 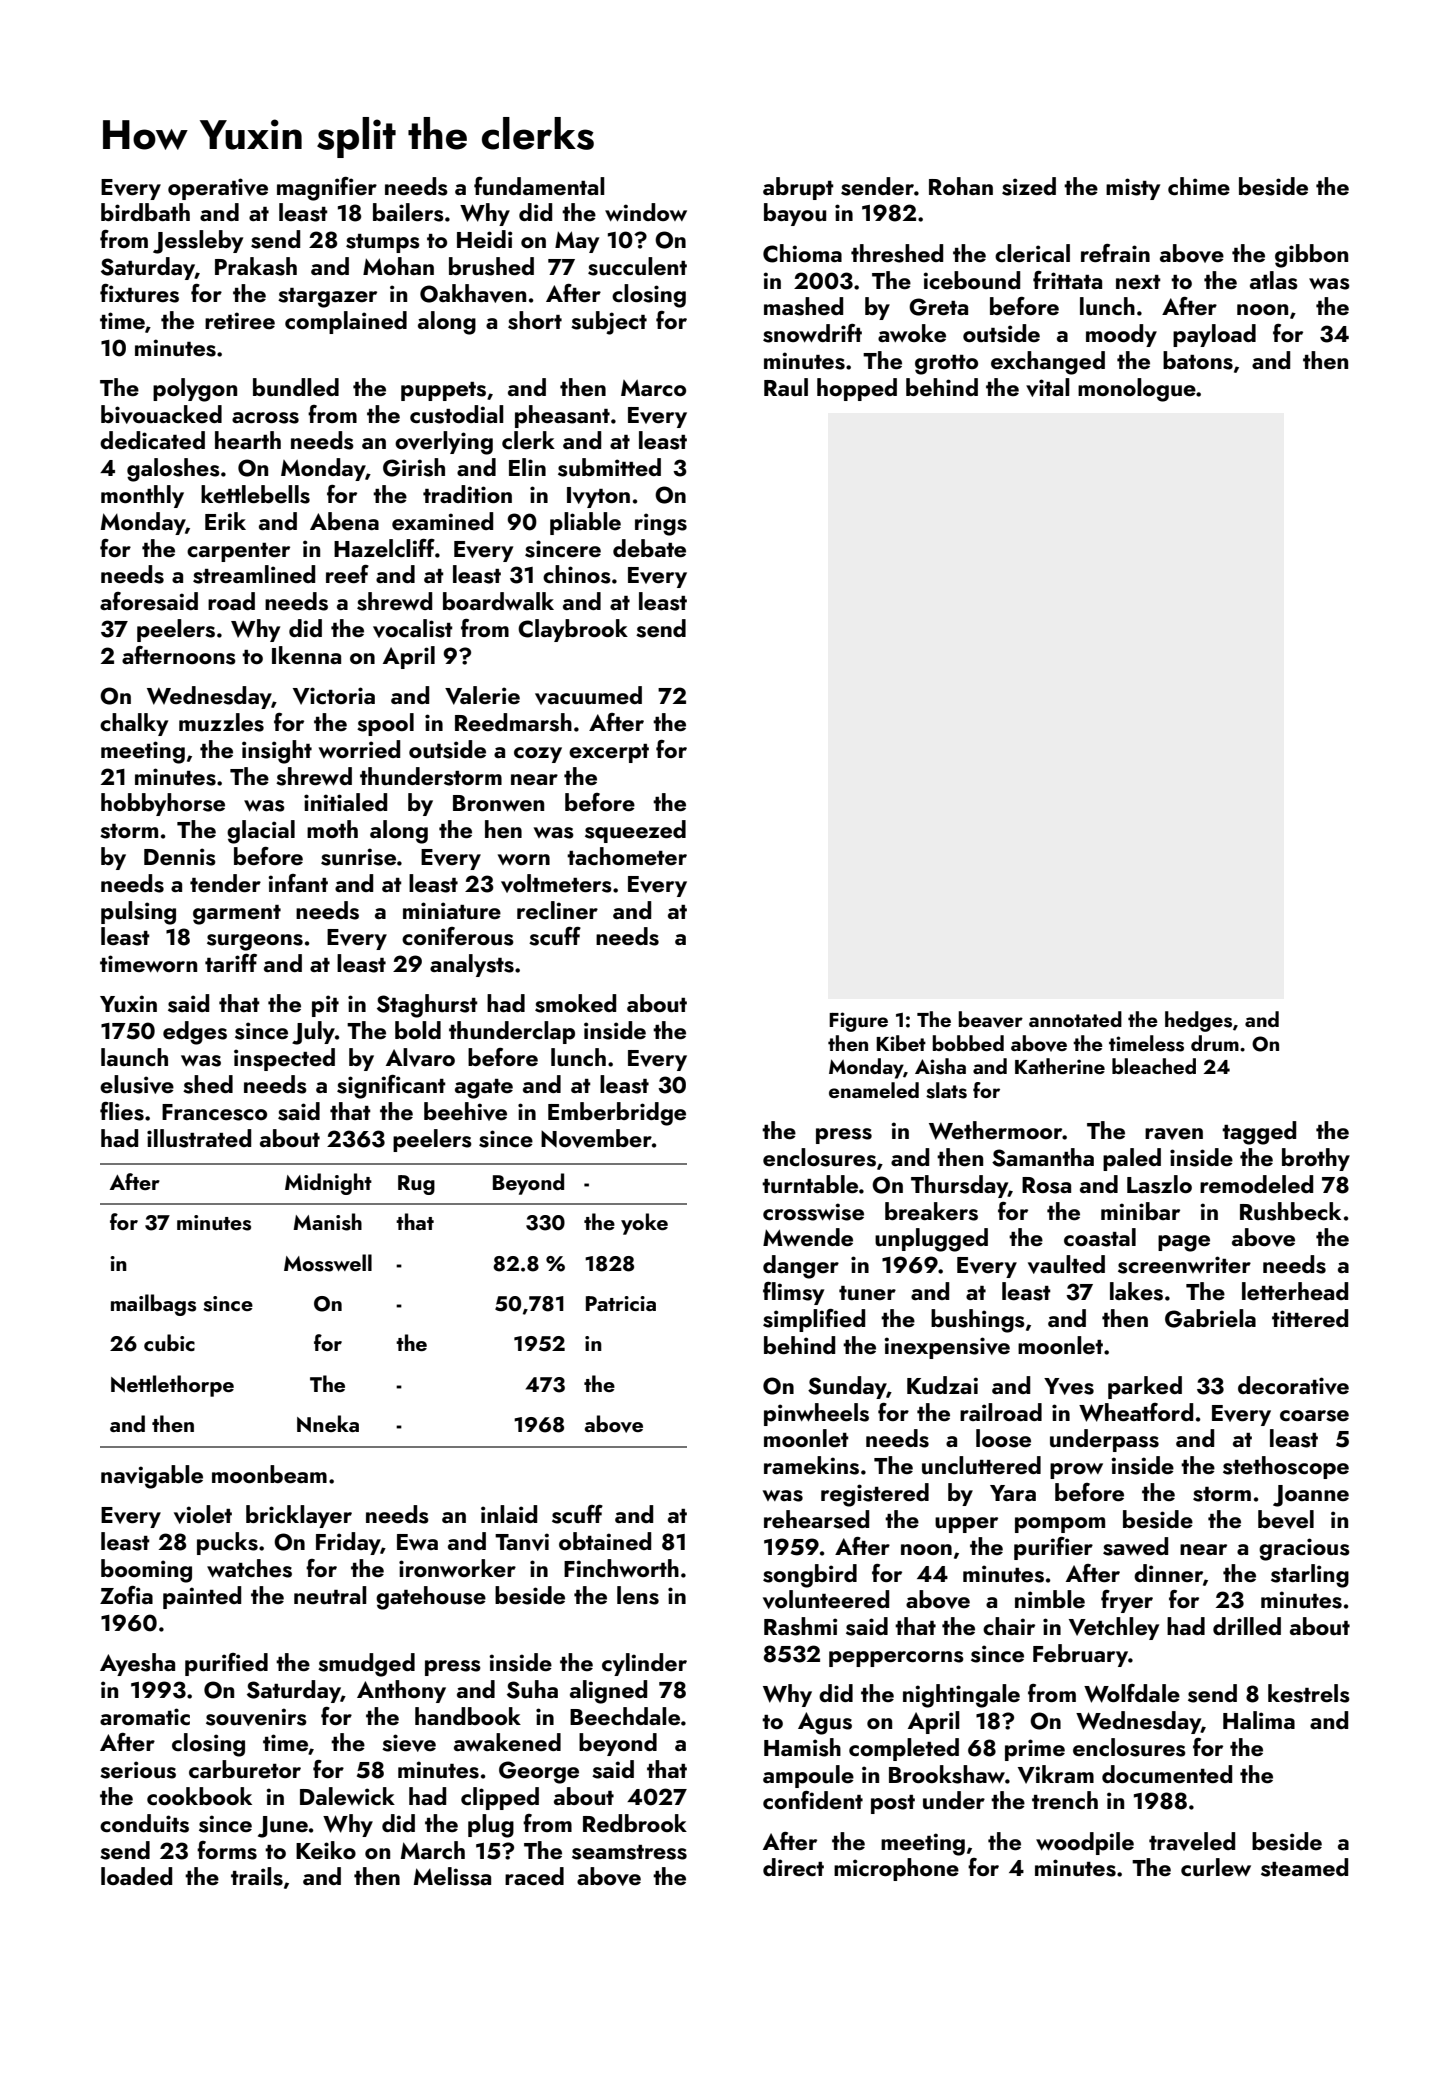 What do you see at coordinates (1075, 1019) in the page?
I see `annotated` at bounding box center [1075, 1019].
